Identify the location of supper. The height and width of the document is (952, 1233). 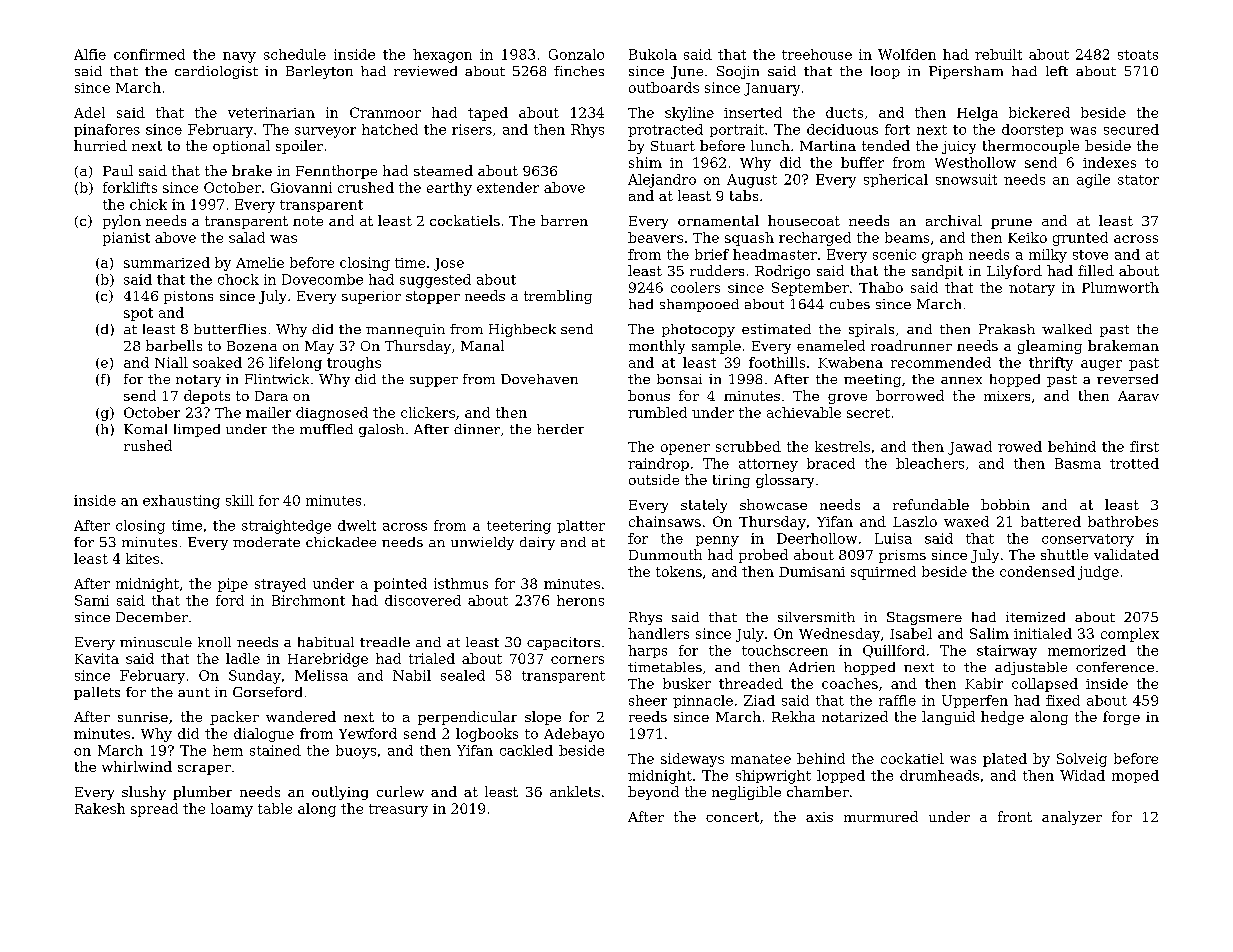
(434, 382).
